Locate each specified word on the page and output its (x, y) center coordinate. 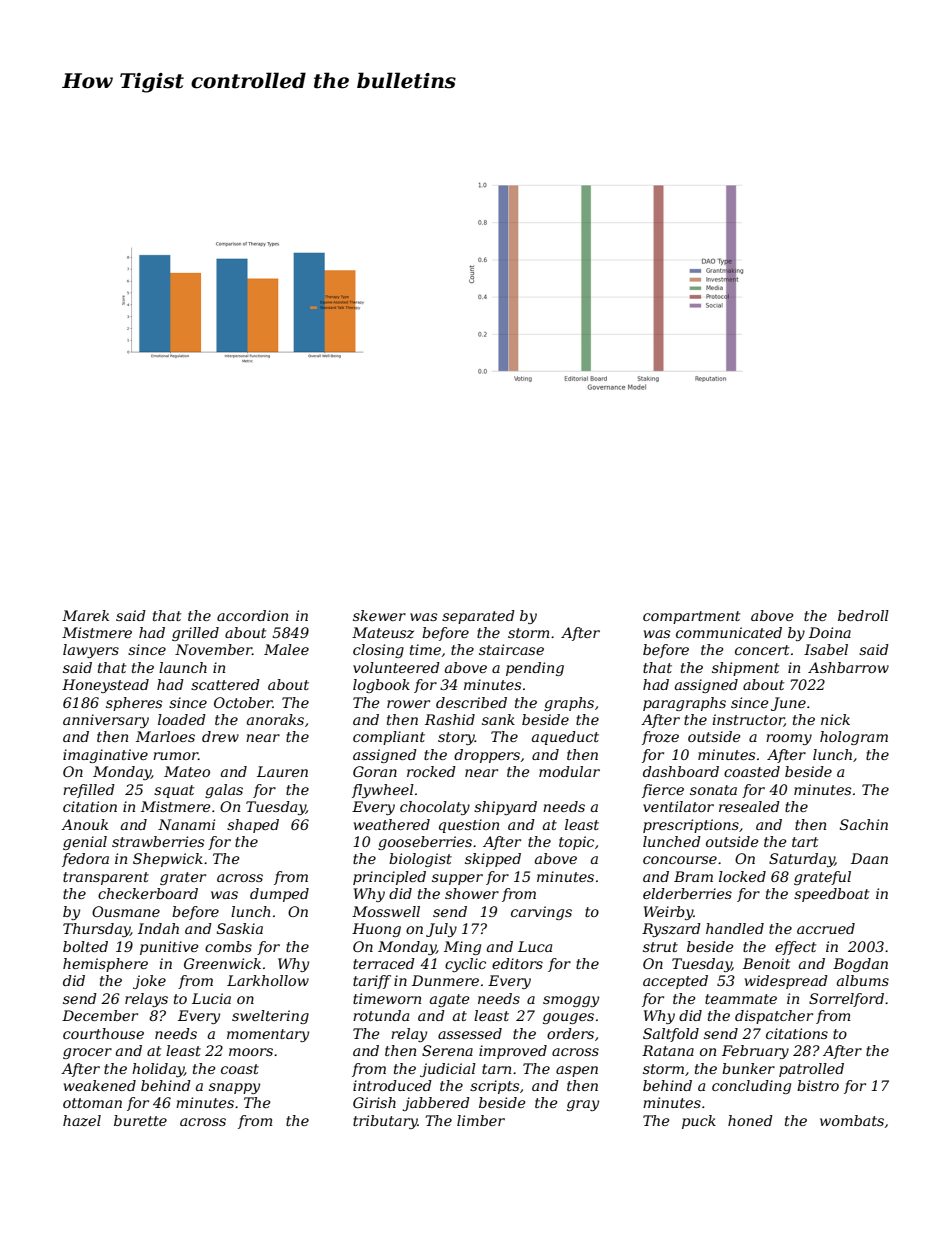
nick (835, 719)
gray (583, 1105)
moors (251, 1052)
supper (457, 879)
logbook (381, 686)
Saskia (240, 928)
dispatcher (774, 1017)
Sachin (864, 824)
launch (183, 667)
